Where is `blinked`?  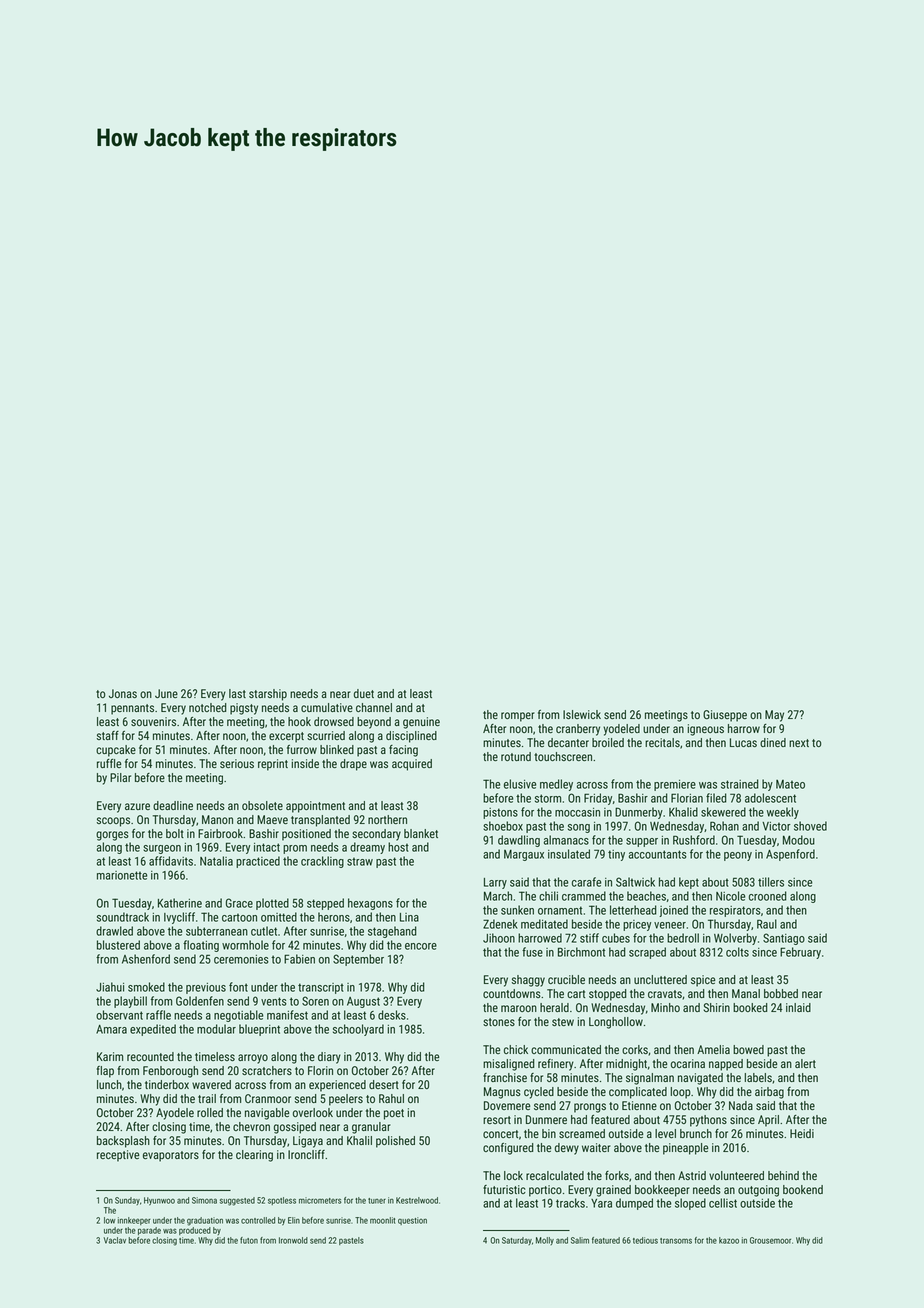
blinked is located at coordinates (337, 749).
